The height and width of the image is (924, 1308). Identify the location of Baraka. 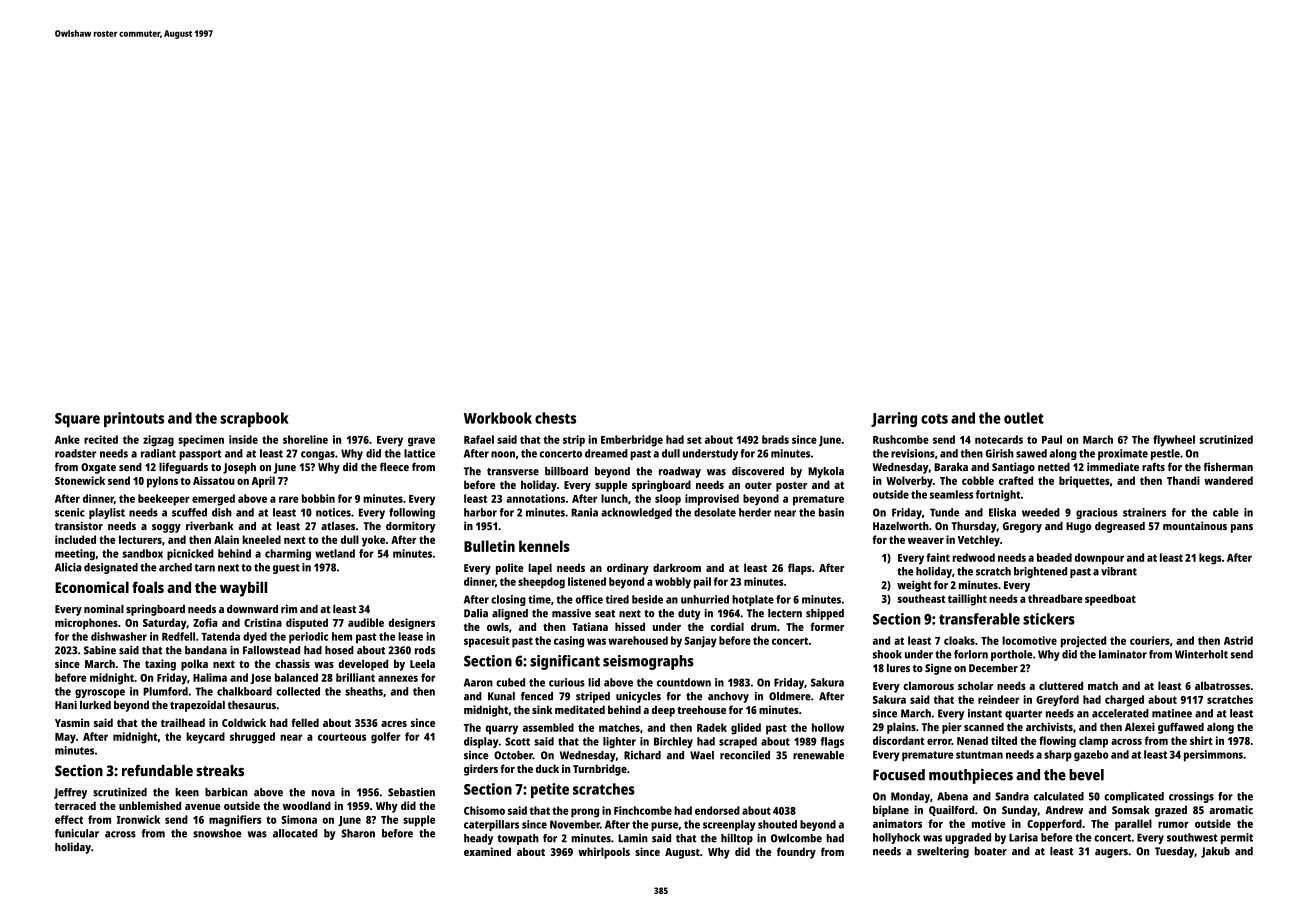
(951, 467).
